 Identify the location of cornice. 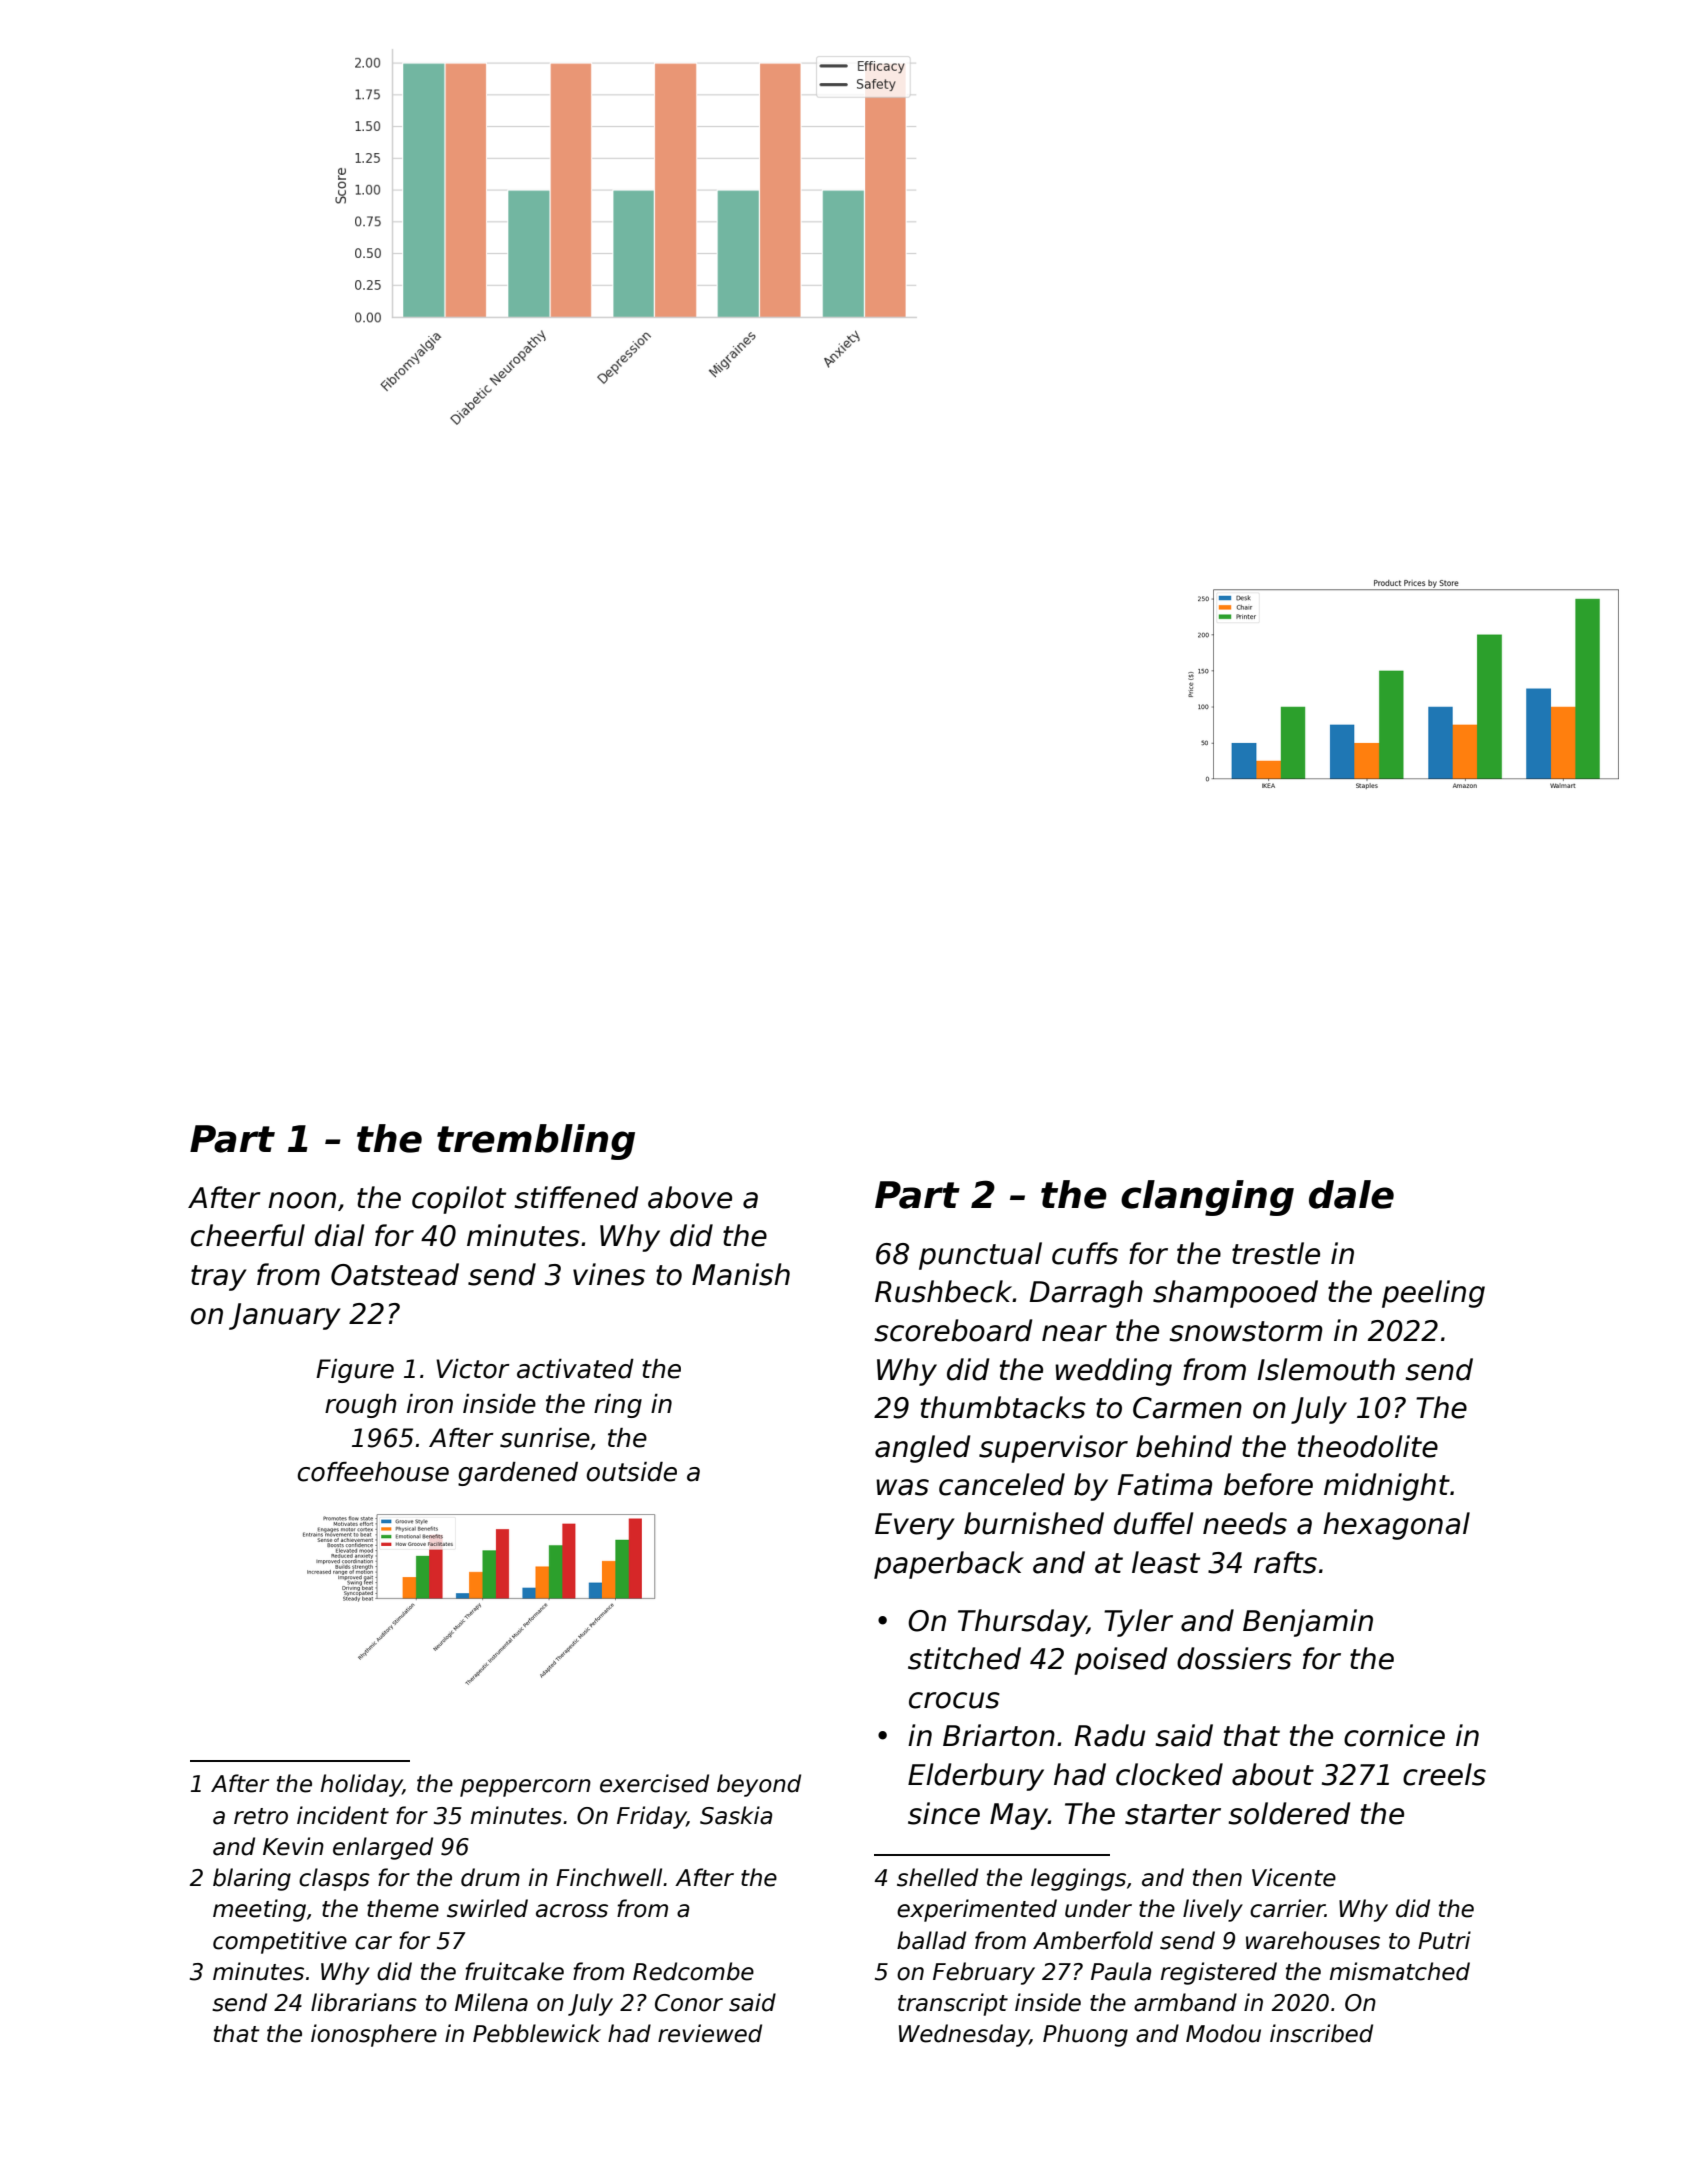
(1394, 1735).
